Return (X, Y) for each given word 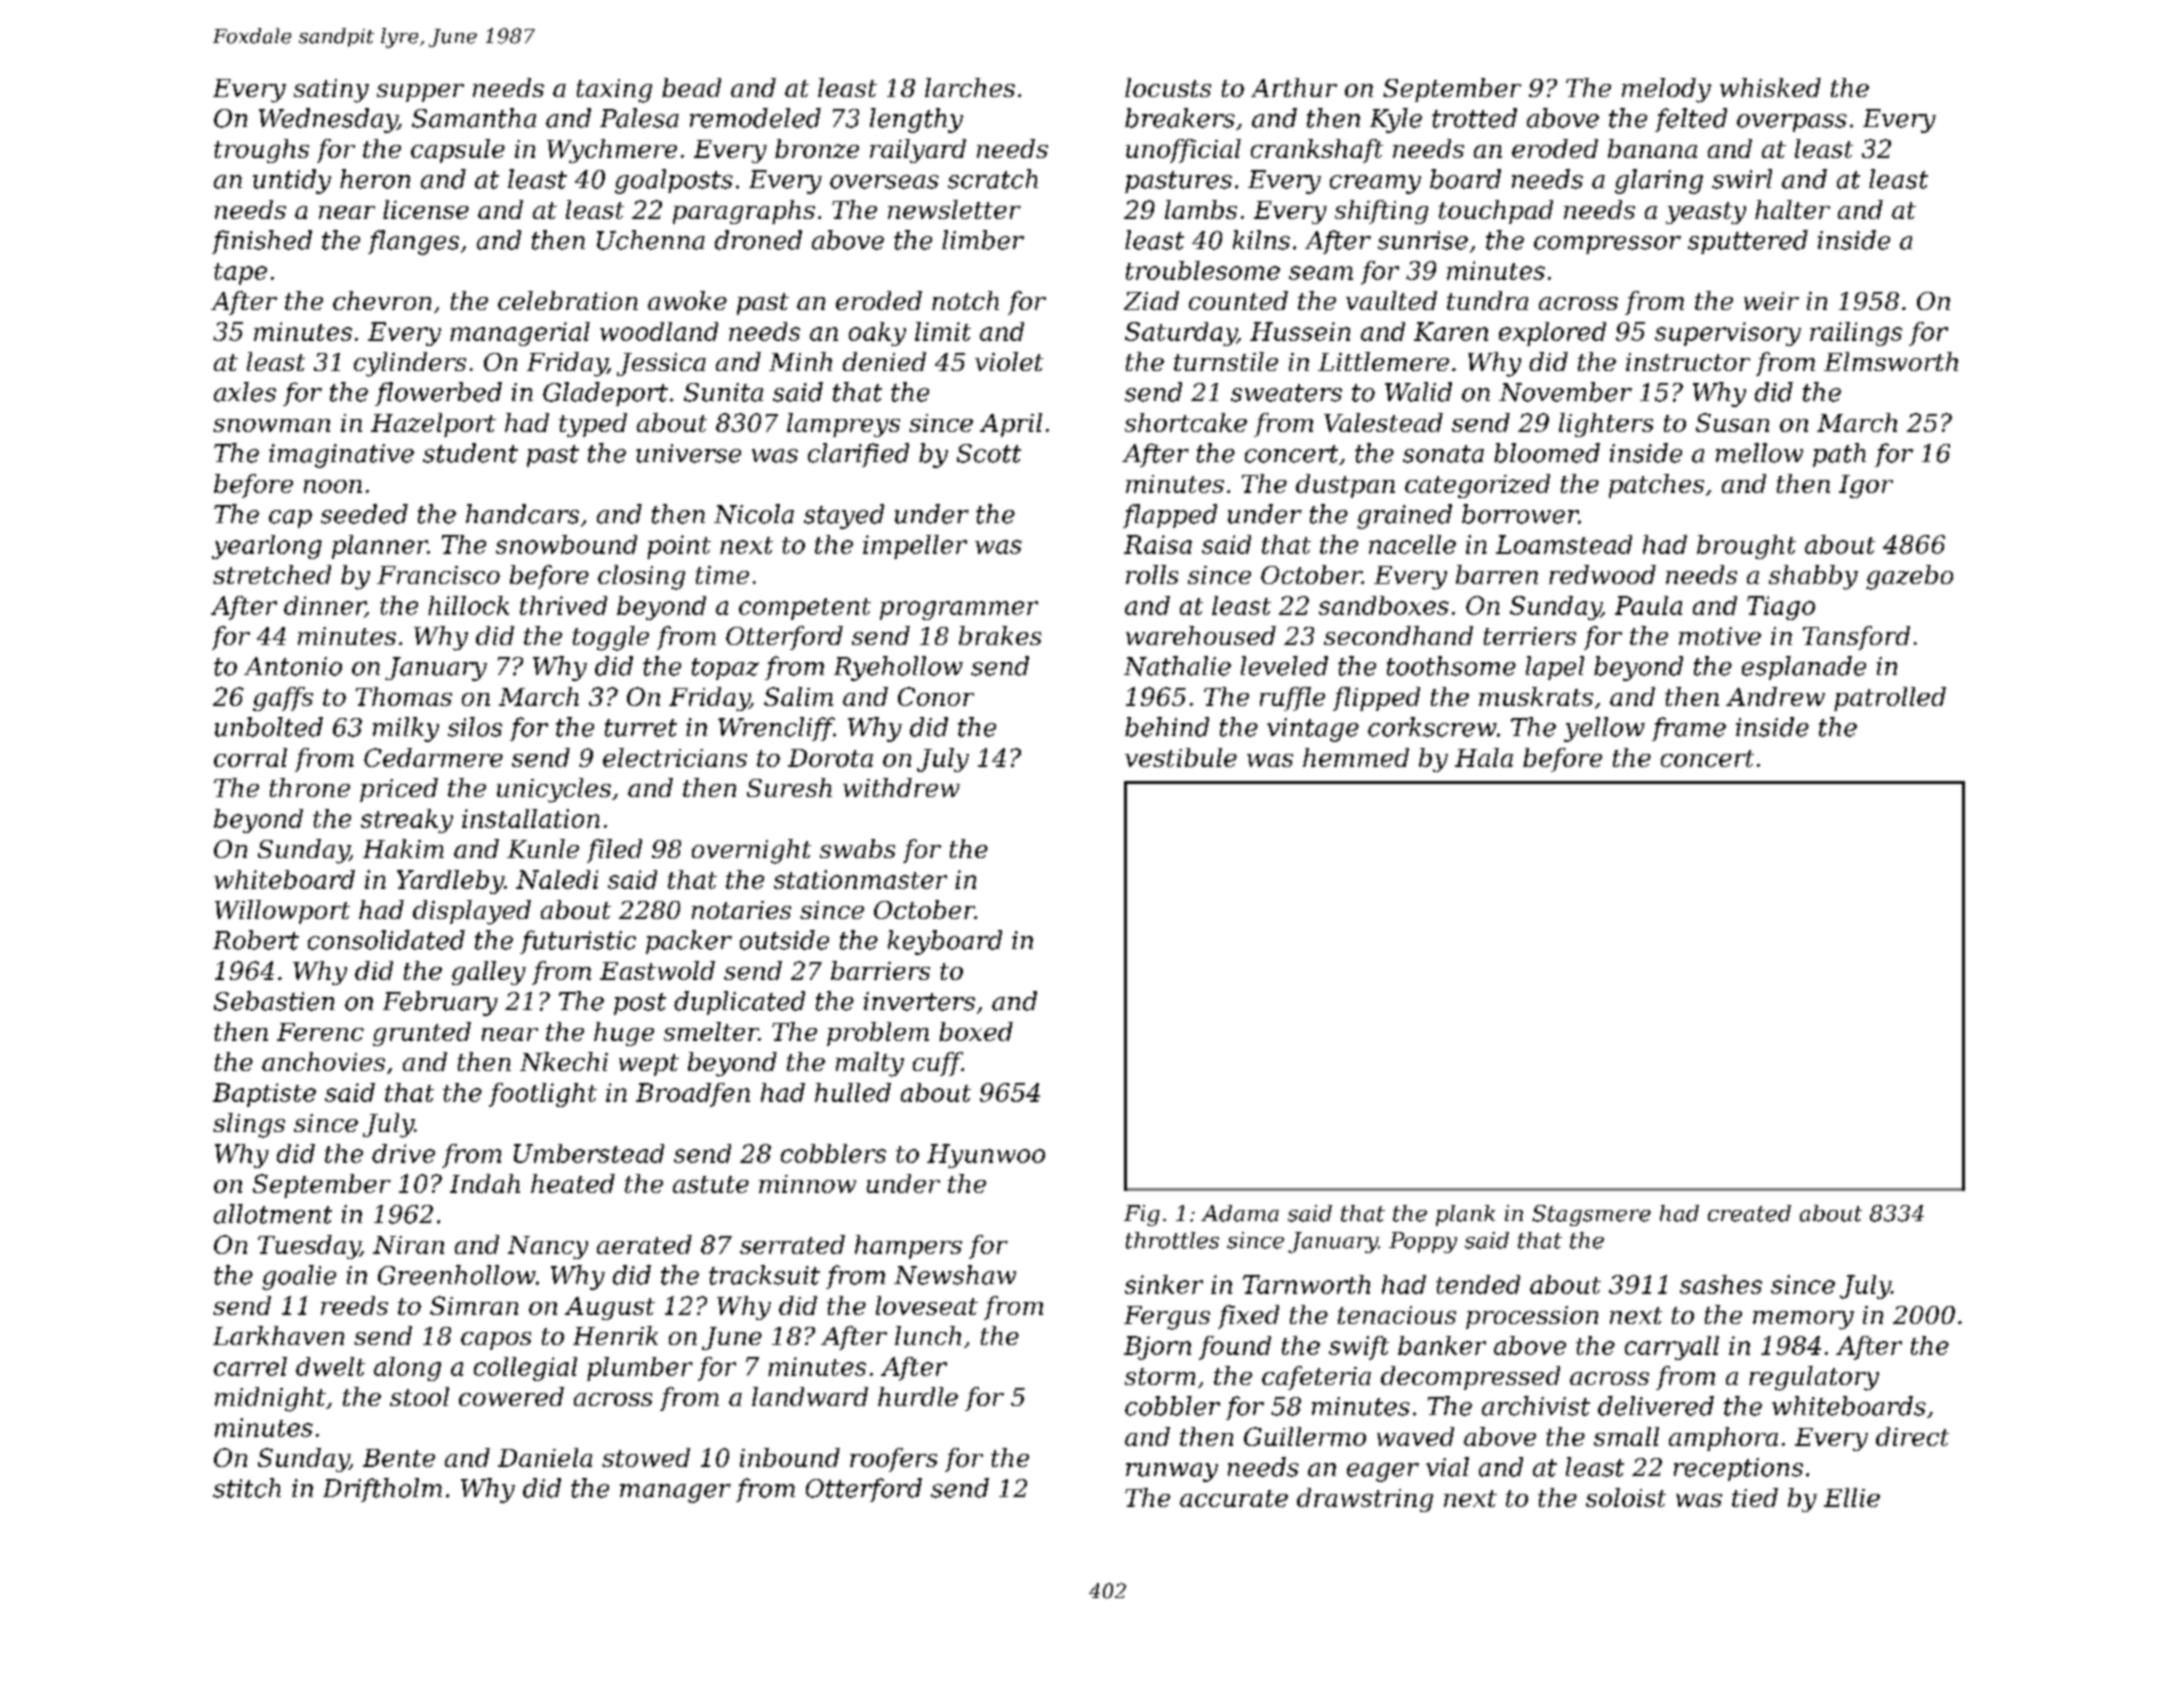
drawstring (1365, 1500)
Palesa (639, 118)
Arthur (1294, 87)
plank (1465, 1215)
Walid (1418, 392)
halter (1792, 209)
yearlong (267, 547)
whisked (1770, 87)
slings (249, 1125)
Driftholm (382, 1490)
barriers (880, 970)
